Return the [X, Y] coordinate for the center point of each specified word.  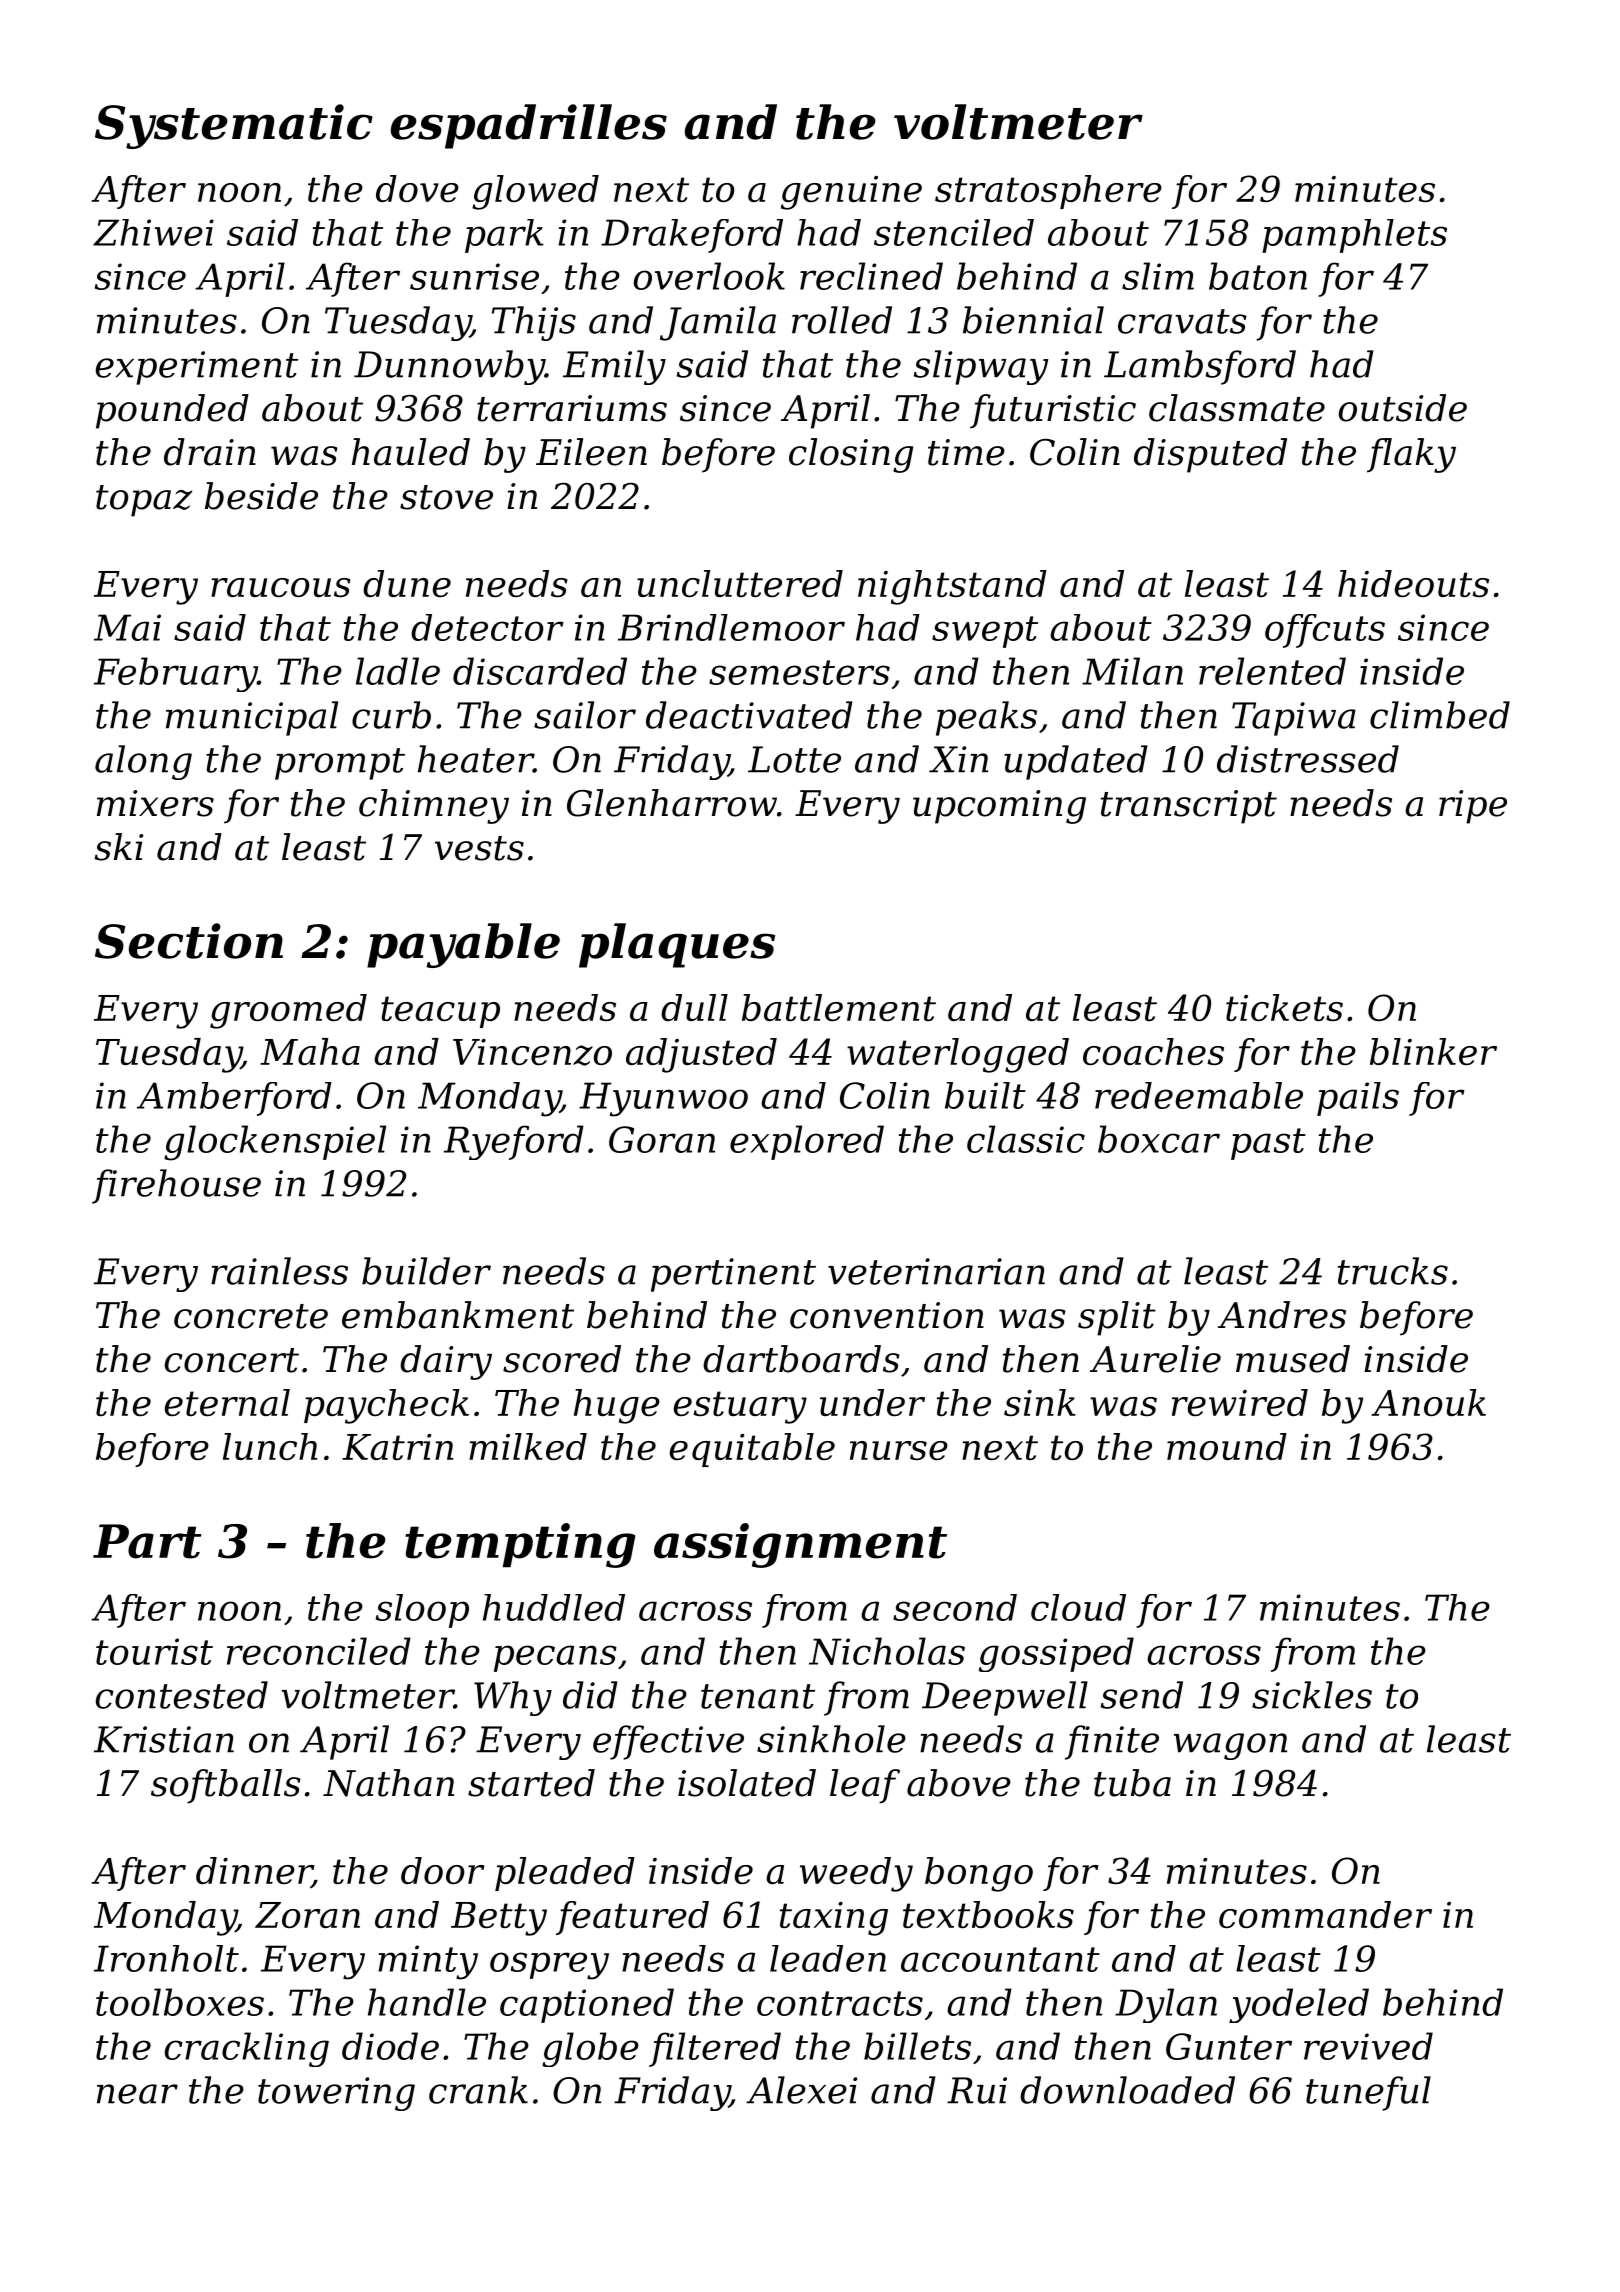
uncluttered [740, 583]
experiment [197, 368]
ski [119, 847]
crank [478, 2090]
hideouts [1413, 583]
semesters [799, 672]
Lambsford [1200, 367]
